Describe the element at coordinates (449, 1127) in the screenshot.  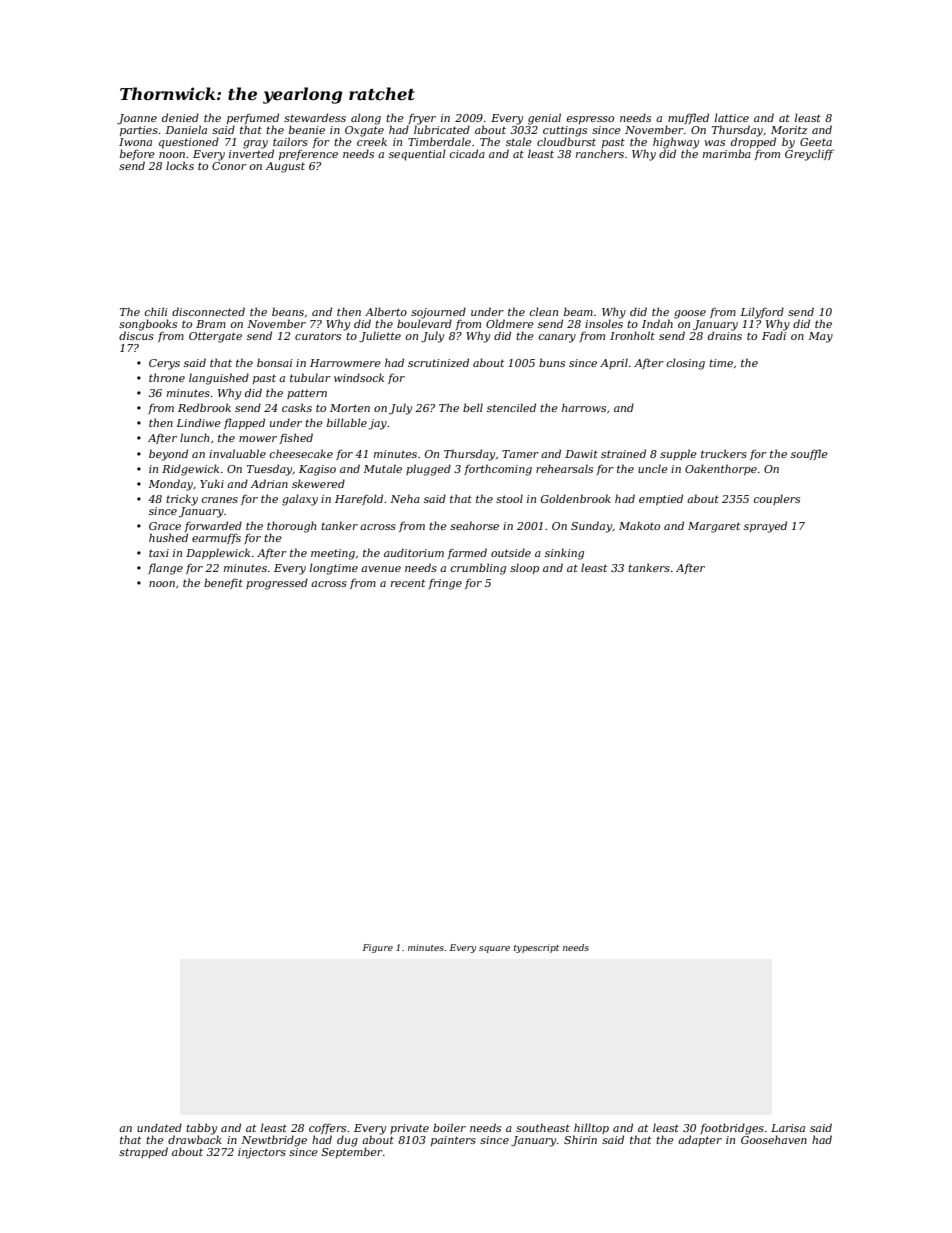
I see `boiler` at that location.
